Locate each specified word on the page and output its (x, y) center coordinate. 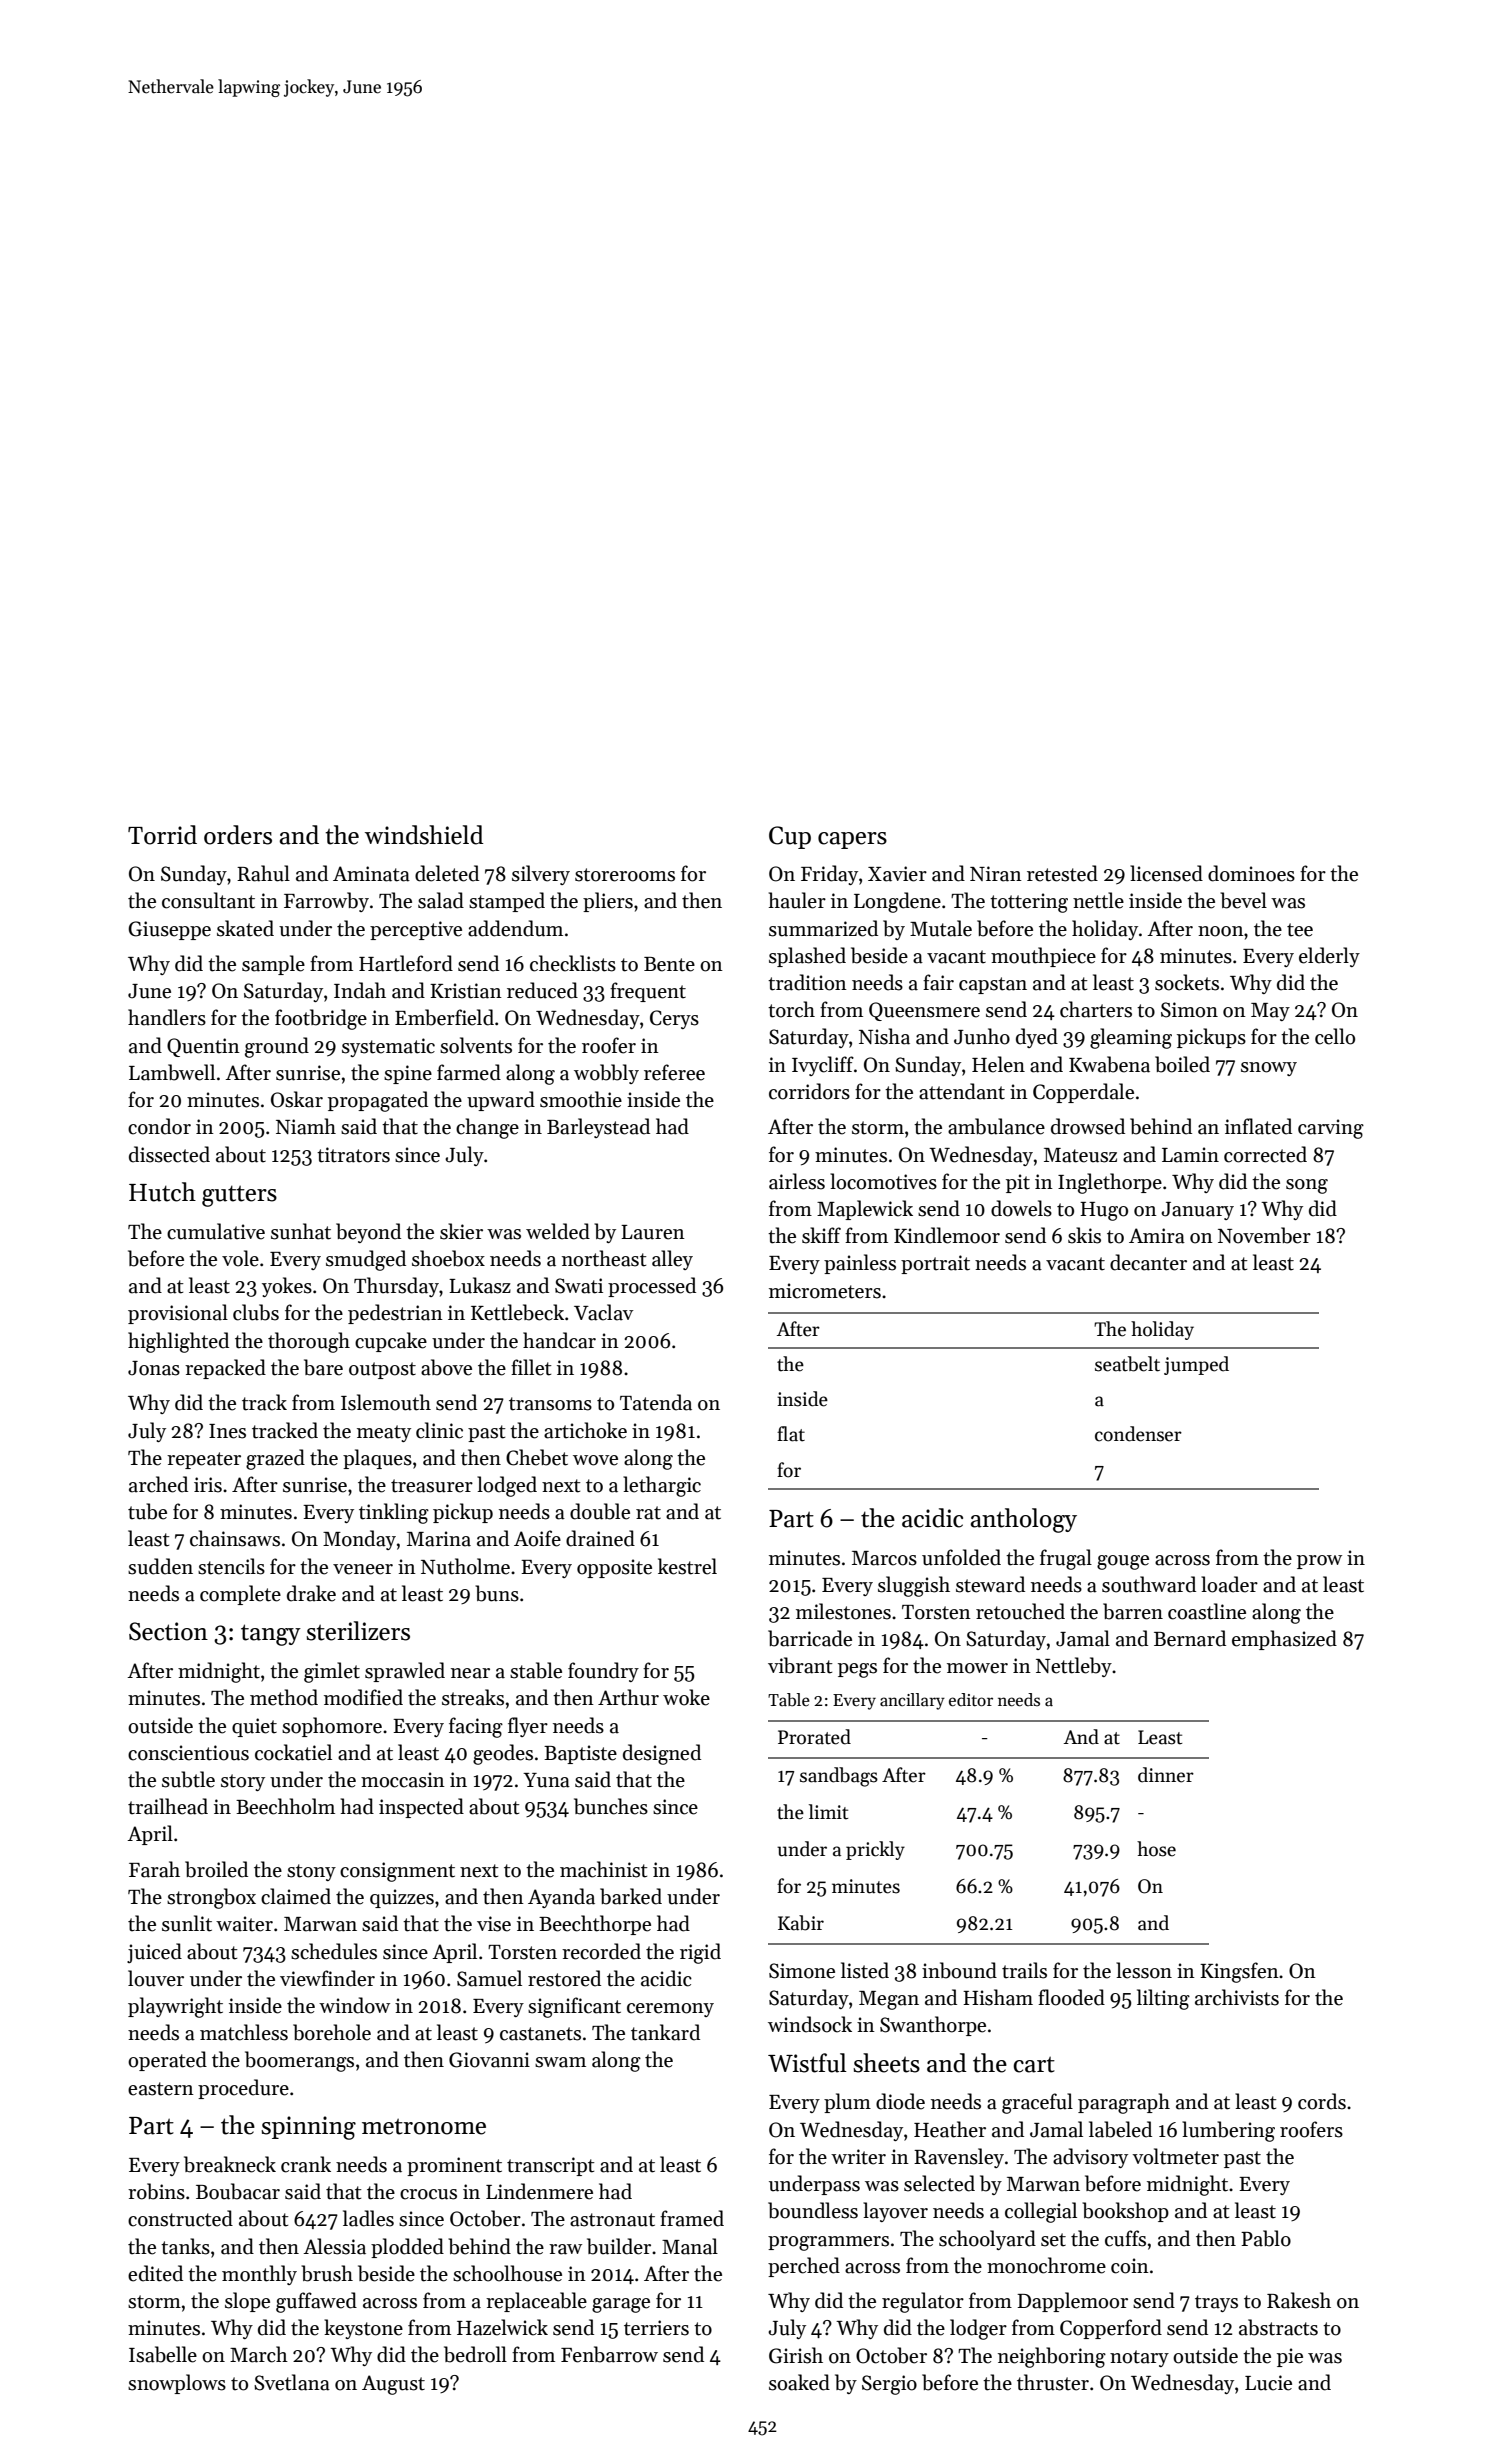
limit (828, 1812)
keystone (363, 2329)
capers (852, 840)
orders (238, 835)
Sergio (889, 2385)
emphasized (1284, 1640)
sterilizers (358, 1631)
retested (1062, 873)
